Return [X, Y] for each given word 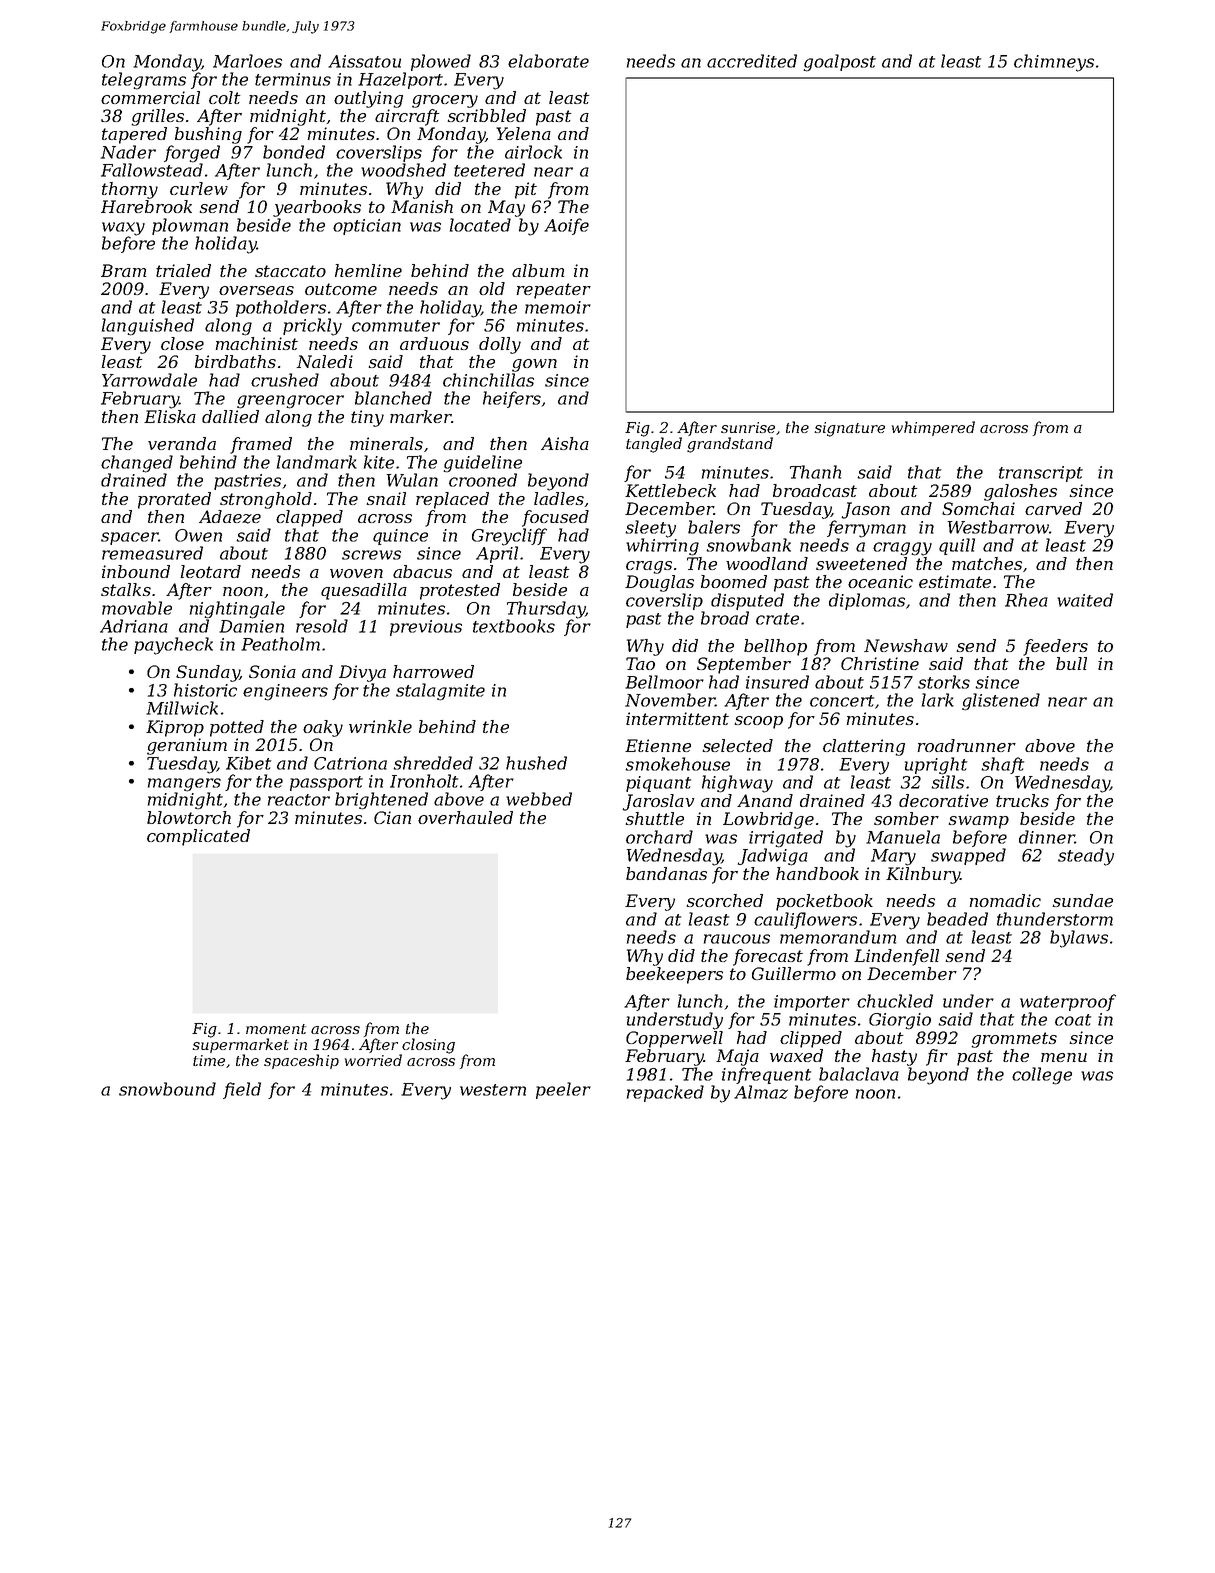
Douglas [659, 583]
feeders [1055, 647]
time [209, 1060]
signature [850, 429]
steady [1086, 857]
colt [224, 97]
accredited [752, 61]
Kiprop [175, 728]
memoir [558, 307]
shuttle [654, 818]
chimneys [1054, 63]
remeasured [152, 553]
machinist [257, 343]
